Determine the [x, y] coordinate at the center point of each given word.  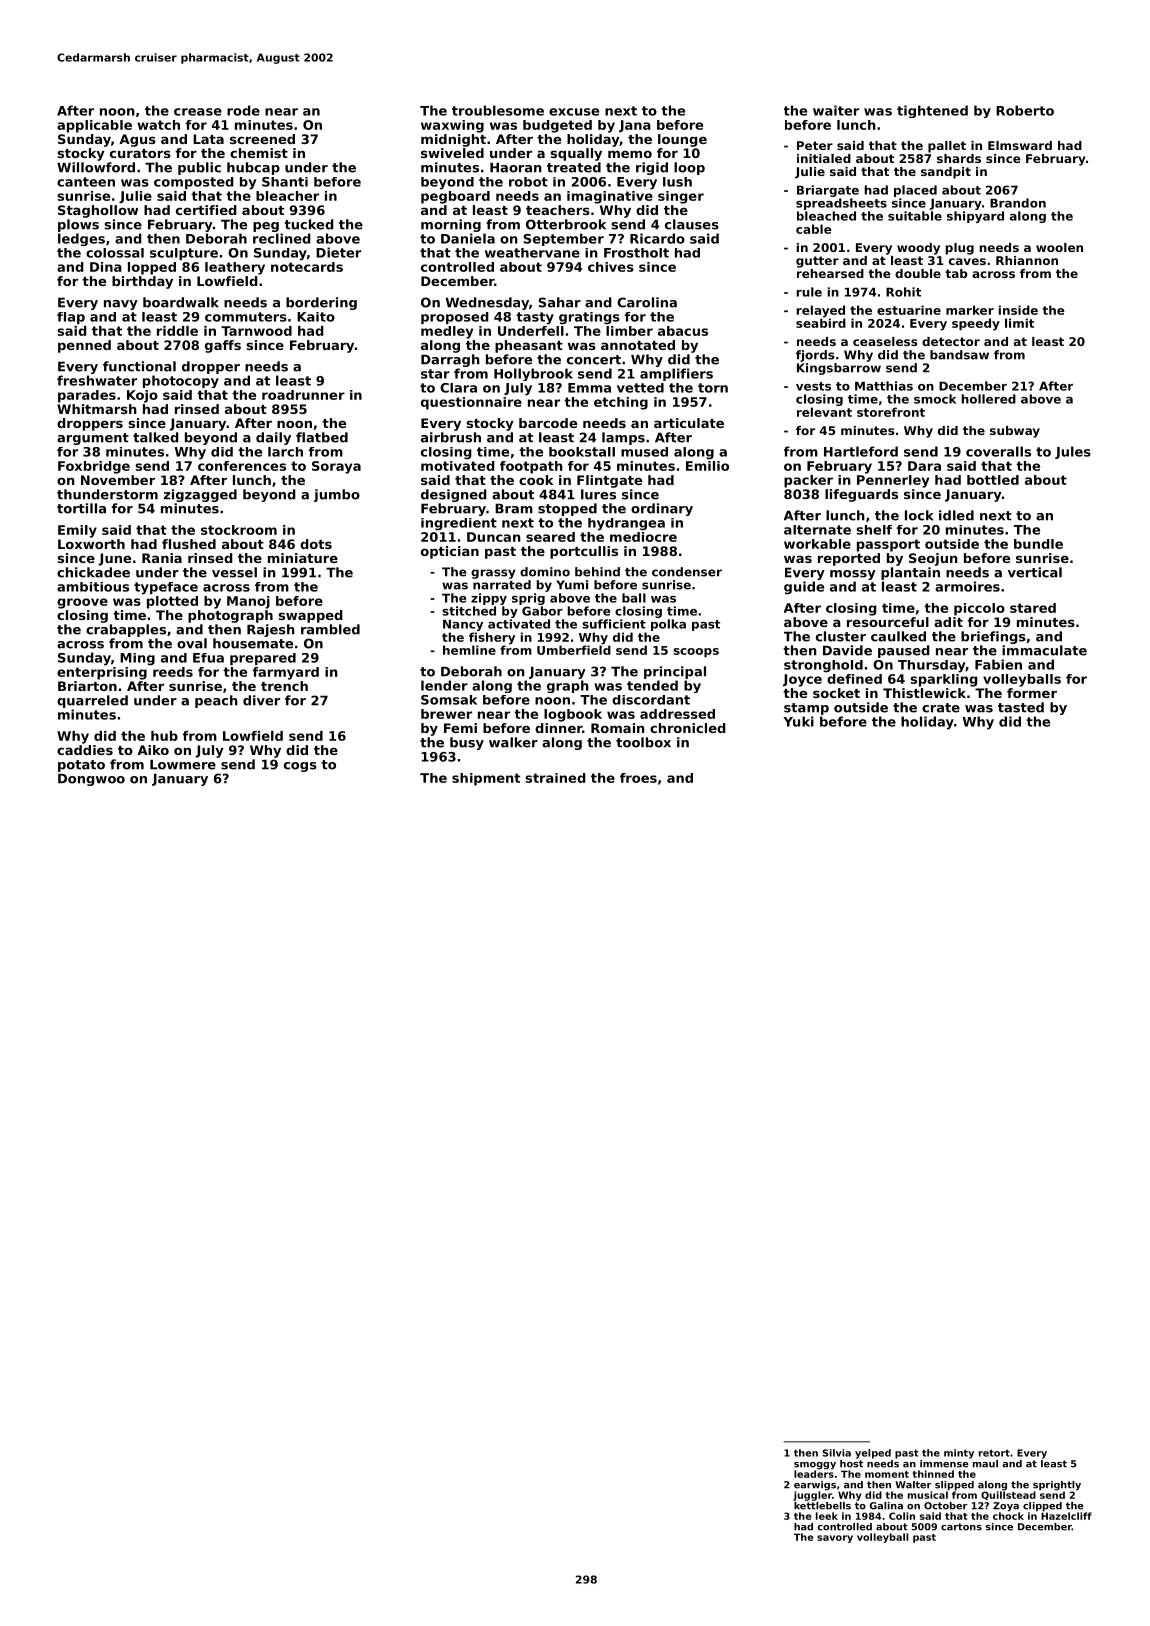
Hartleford [861, 451]
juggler [812, 1496]
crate [941, 708]
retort [994, 1453]
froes [638, 778]
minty [959, 1454]
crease [198, 112]
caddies [85, 750]
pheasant [529, 346]
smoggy [815, 1466]
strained [555, 778]
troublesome [498, 110]
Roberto [1025, 110]
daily [273, 438]
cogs [300, 767]
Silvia [836, 1453]
